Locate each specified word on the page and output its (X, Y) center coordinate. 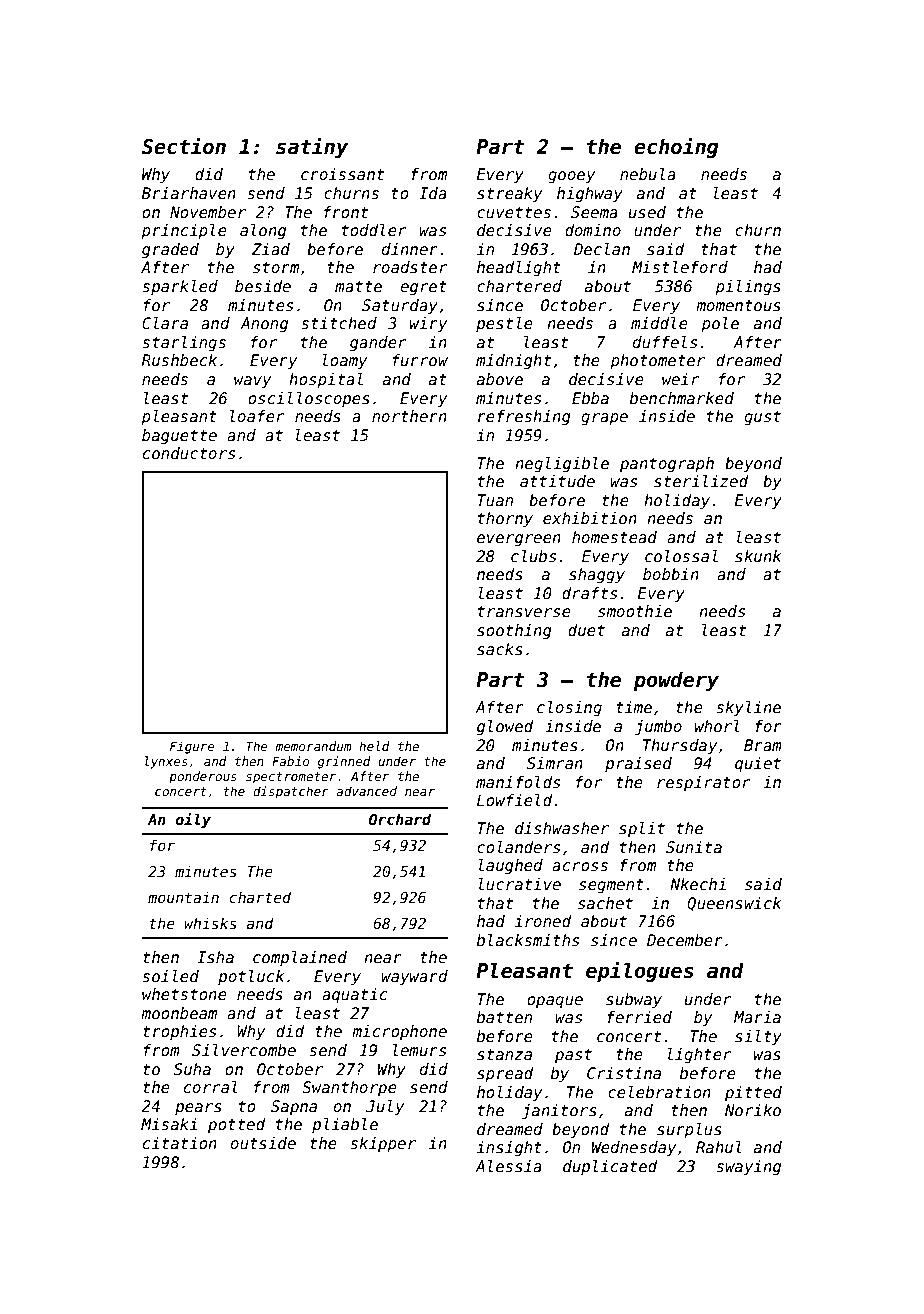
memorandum (313, 746)
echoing (676, 147)
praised (638, 764)
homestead (614, 537)
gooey (571, 177)
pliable (345, 1125)
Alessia (508, 1166)
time (634, 707)
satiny (312, 147)
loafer (257, 416)
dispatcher (291, 792)
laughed (511, 866)
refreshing (524, 417)
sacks (500, 649)
